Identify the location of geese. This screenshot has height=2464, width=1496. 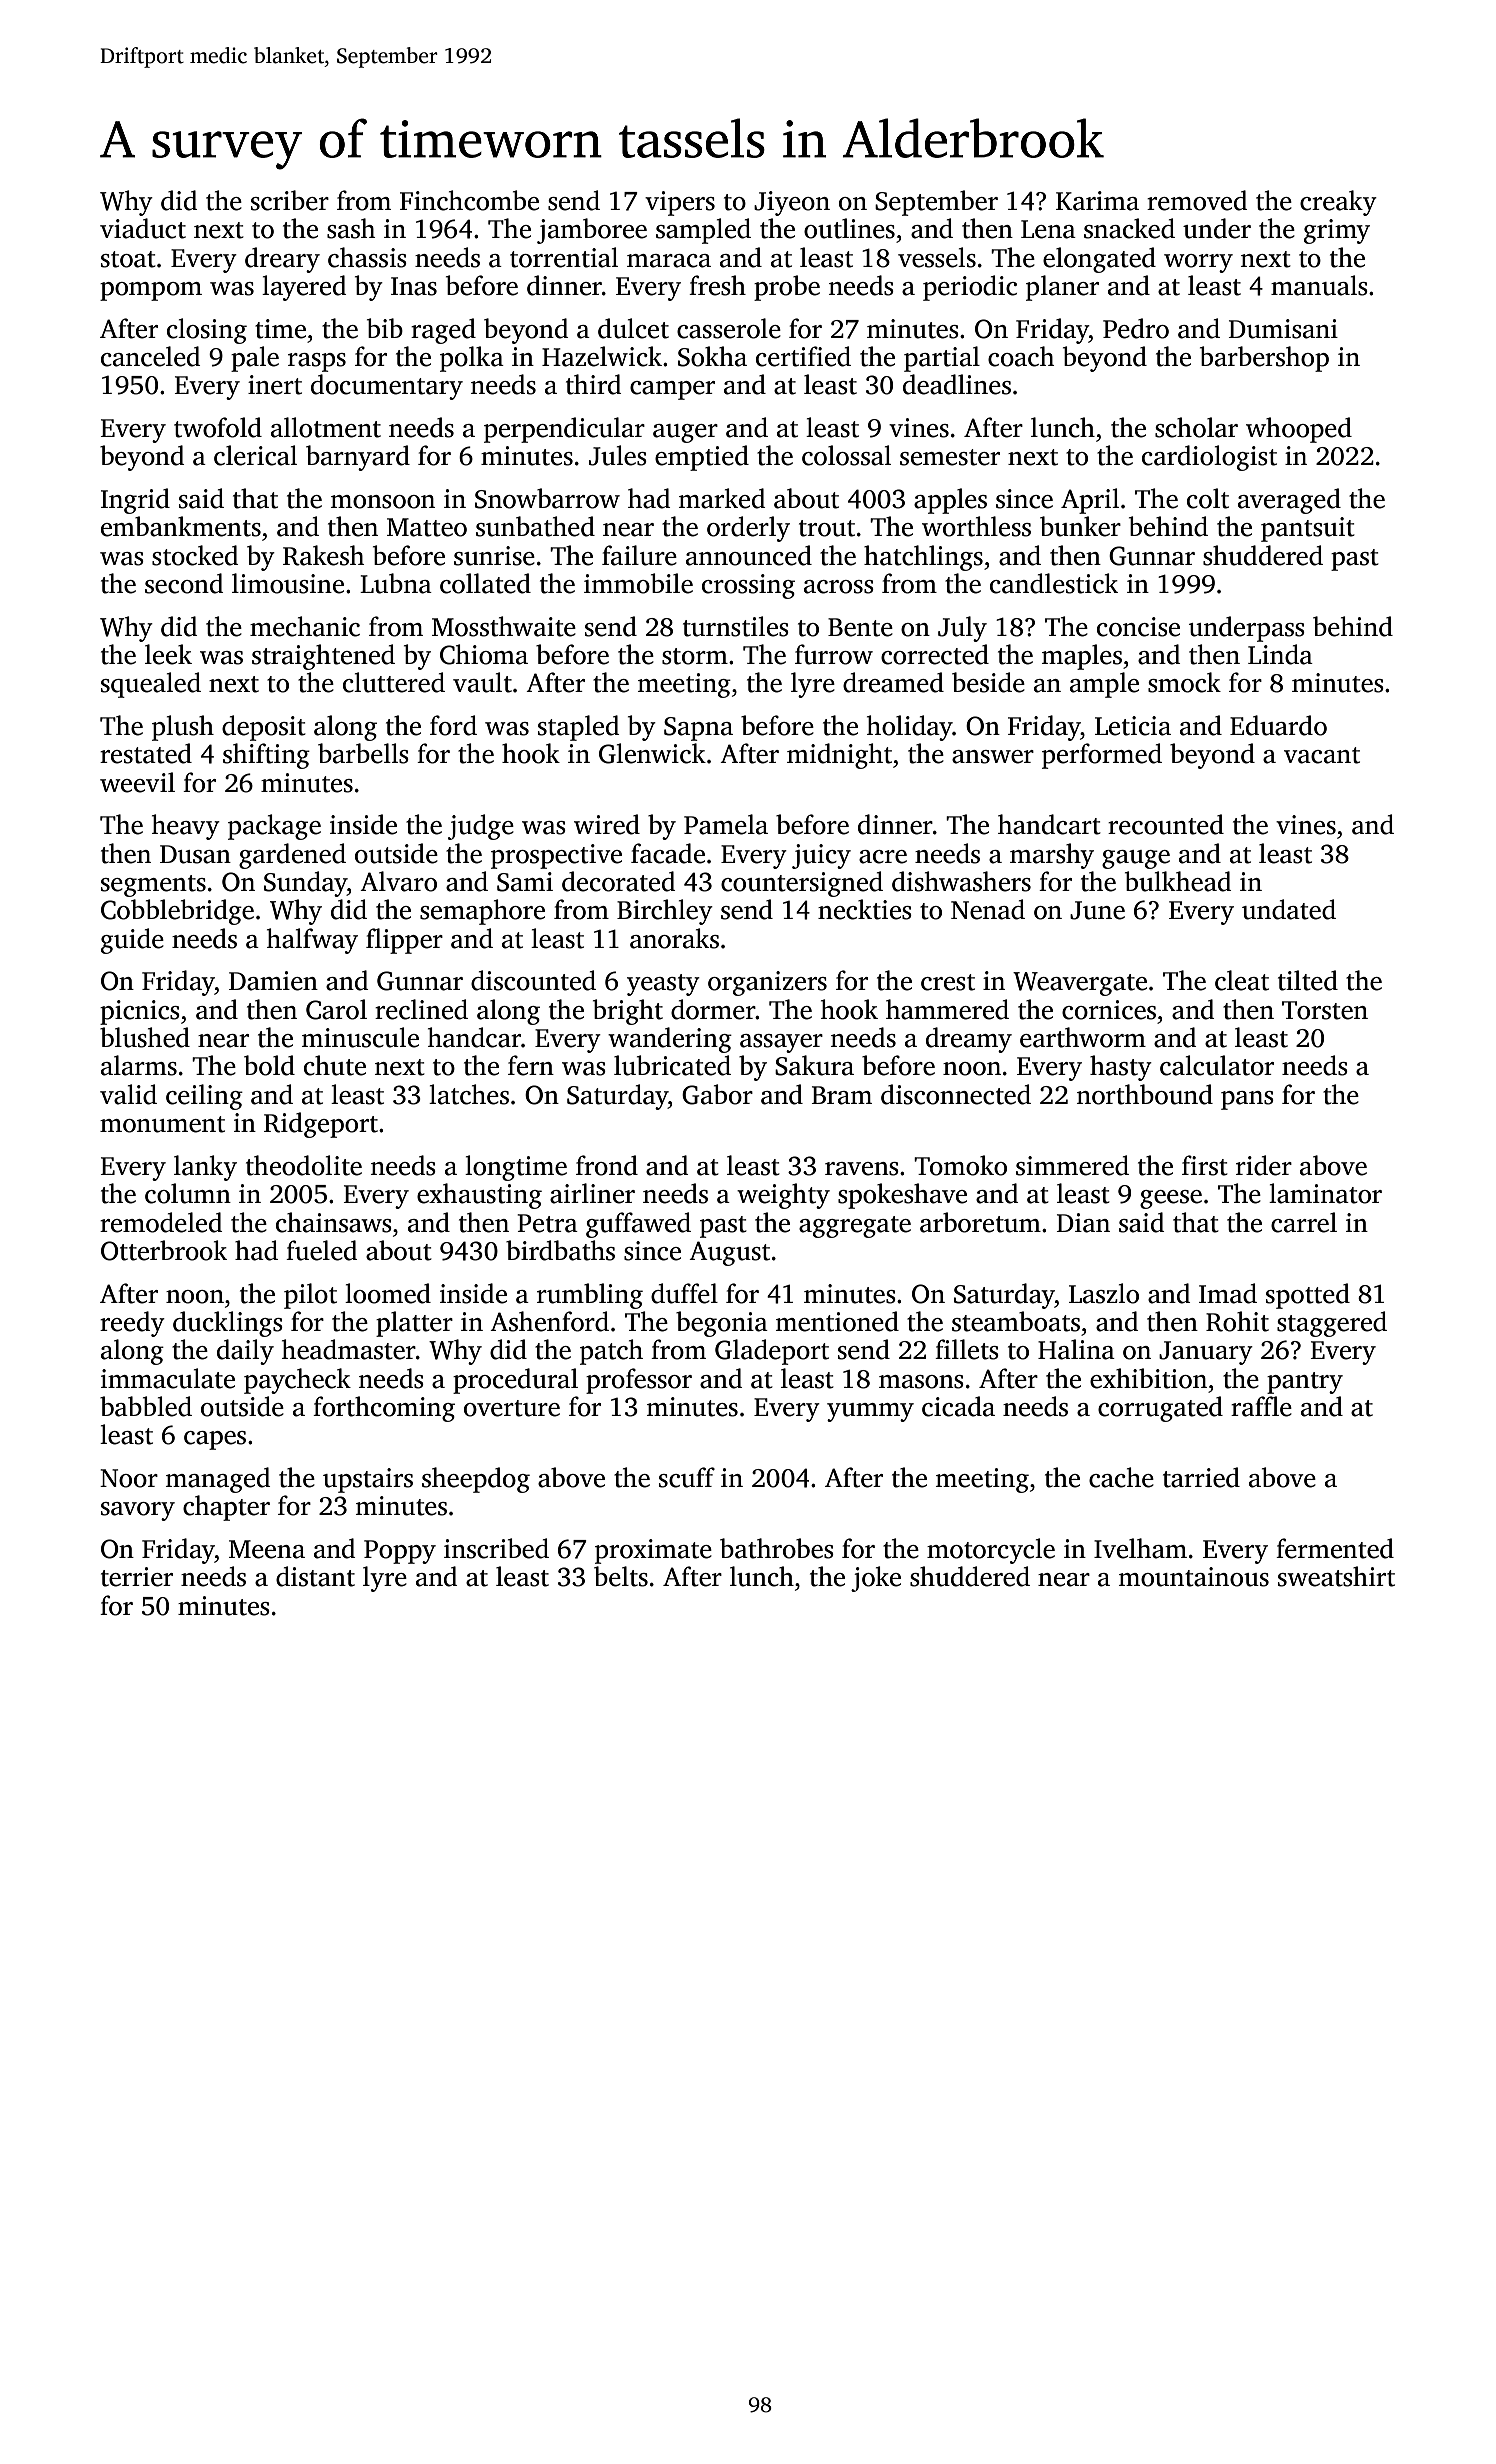
(1171, 1199).
